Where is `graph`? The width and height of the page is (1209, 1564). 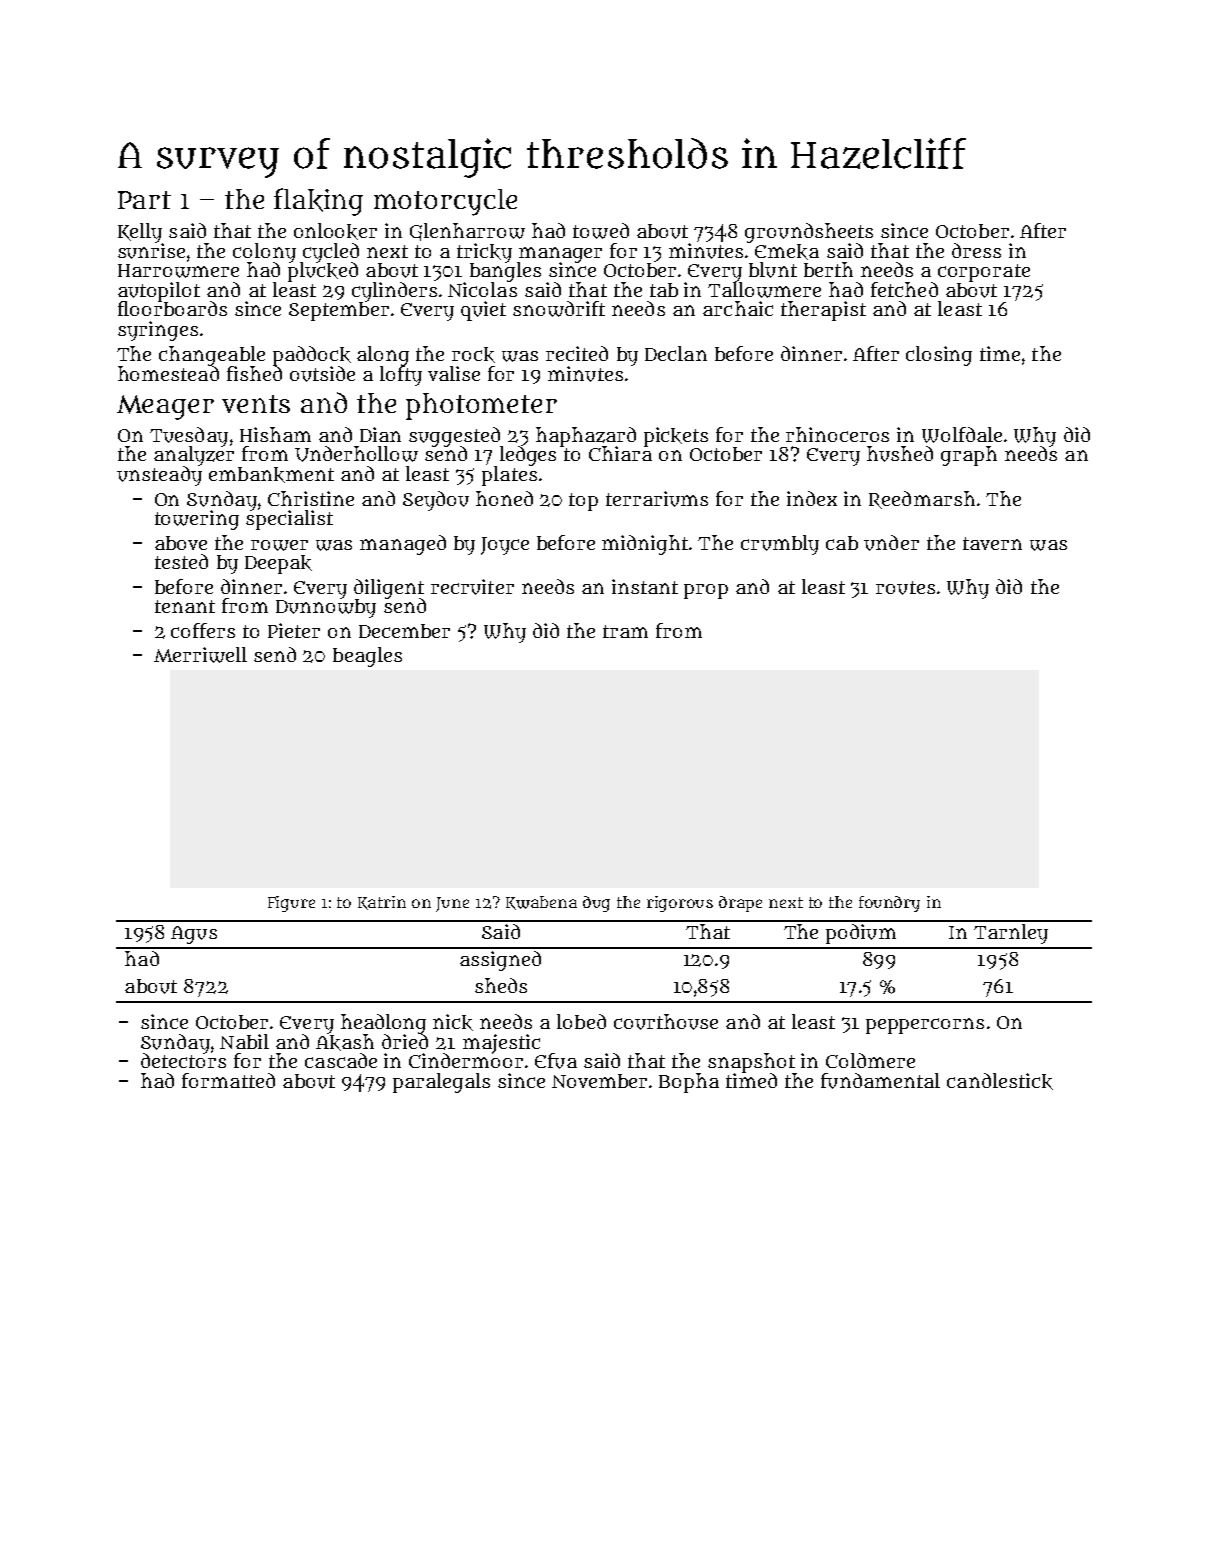 graph is located at coordinates (969, 456).
